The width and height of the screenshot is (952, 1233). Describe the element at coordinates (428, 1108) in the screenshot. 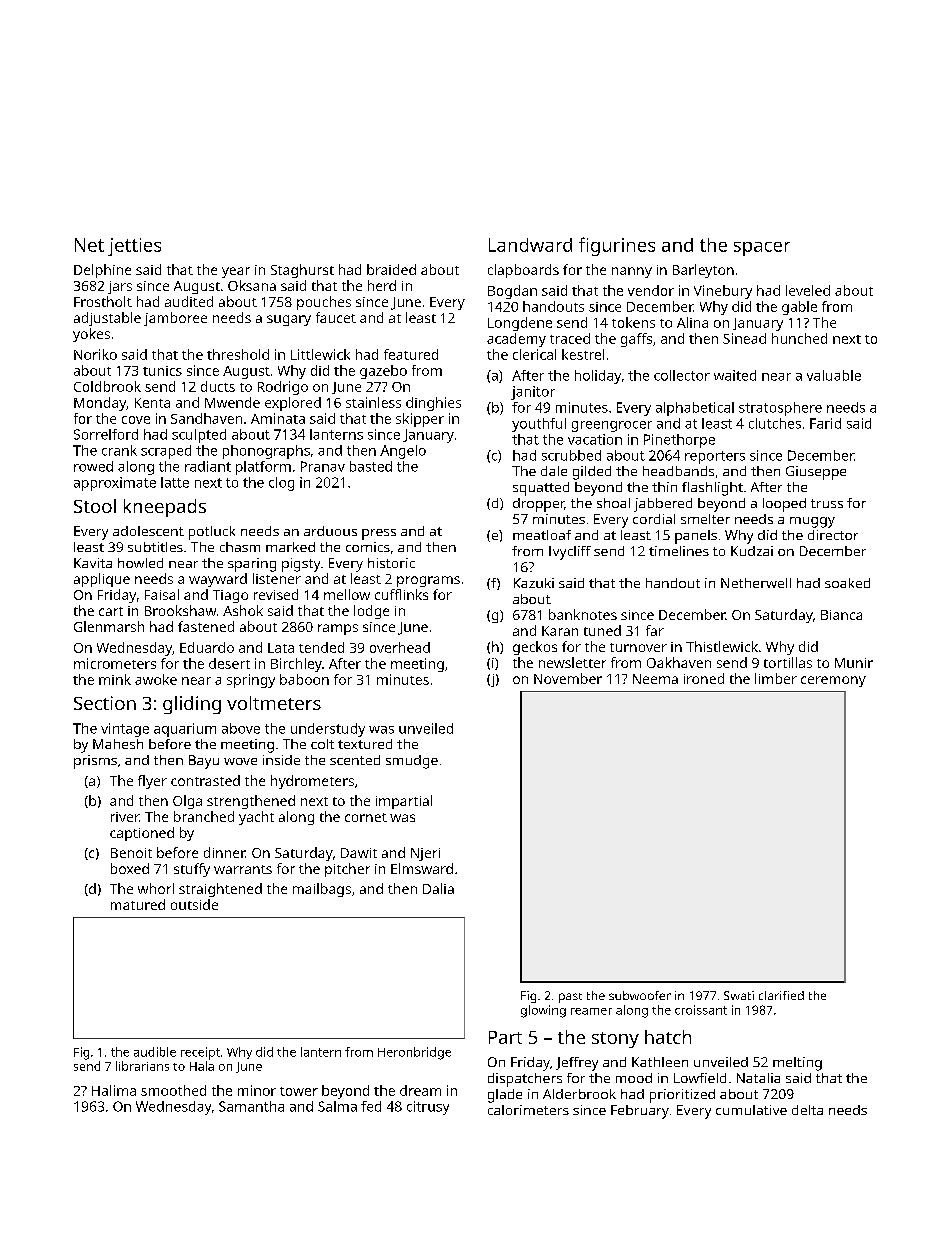

I see `citrusy` at that location.
